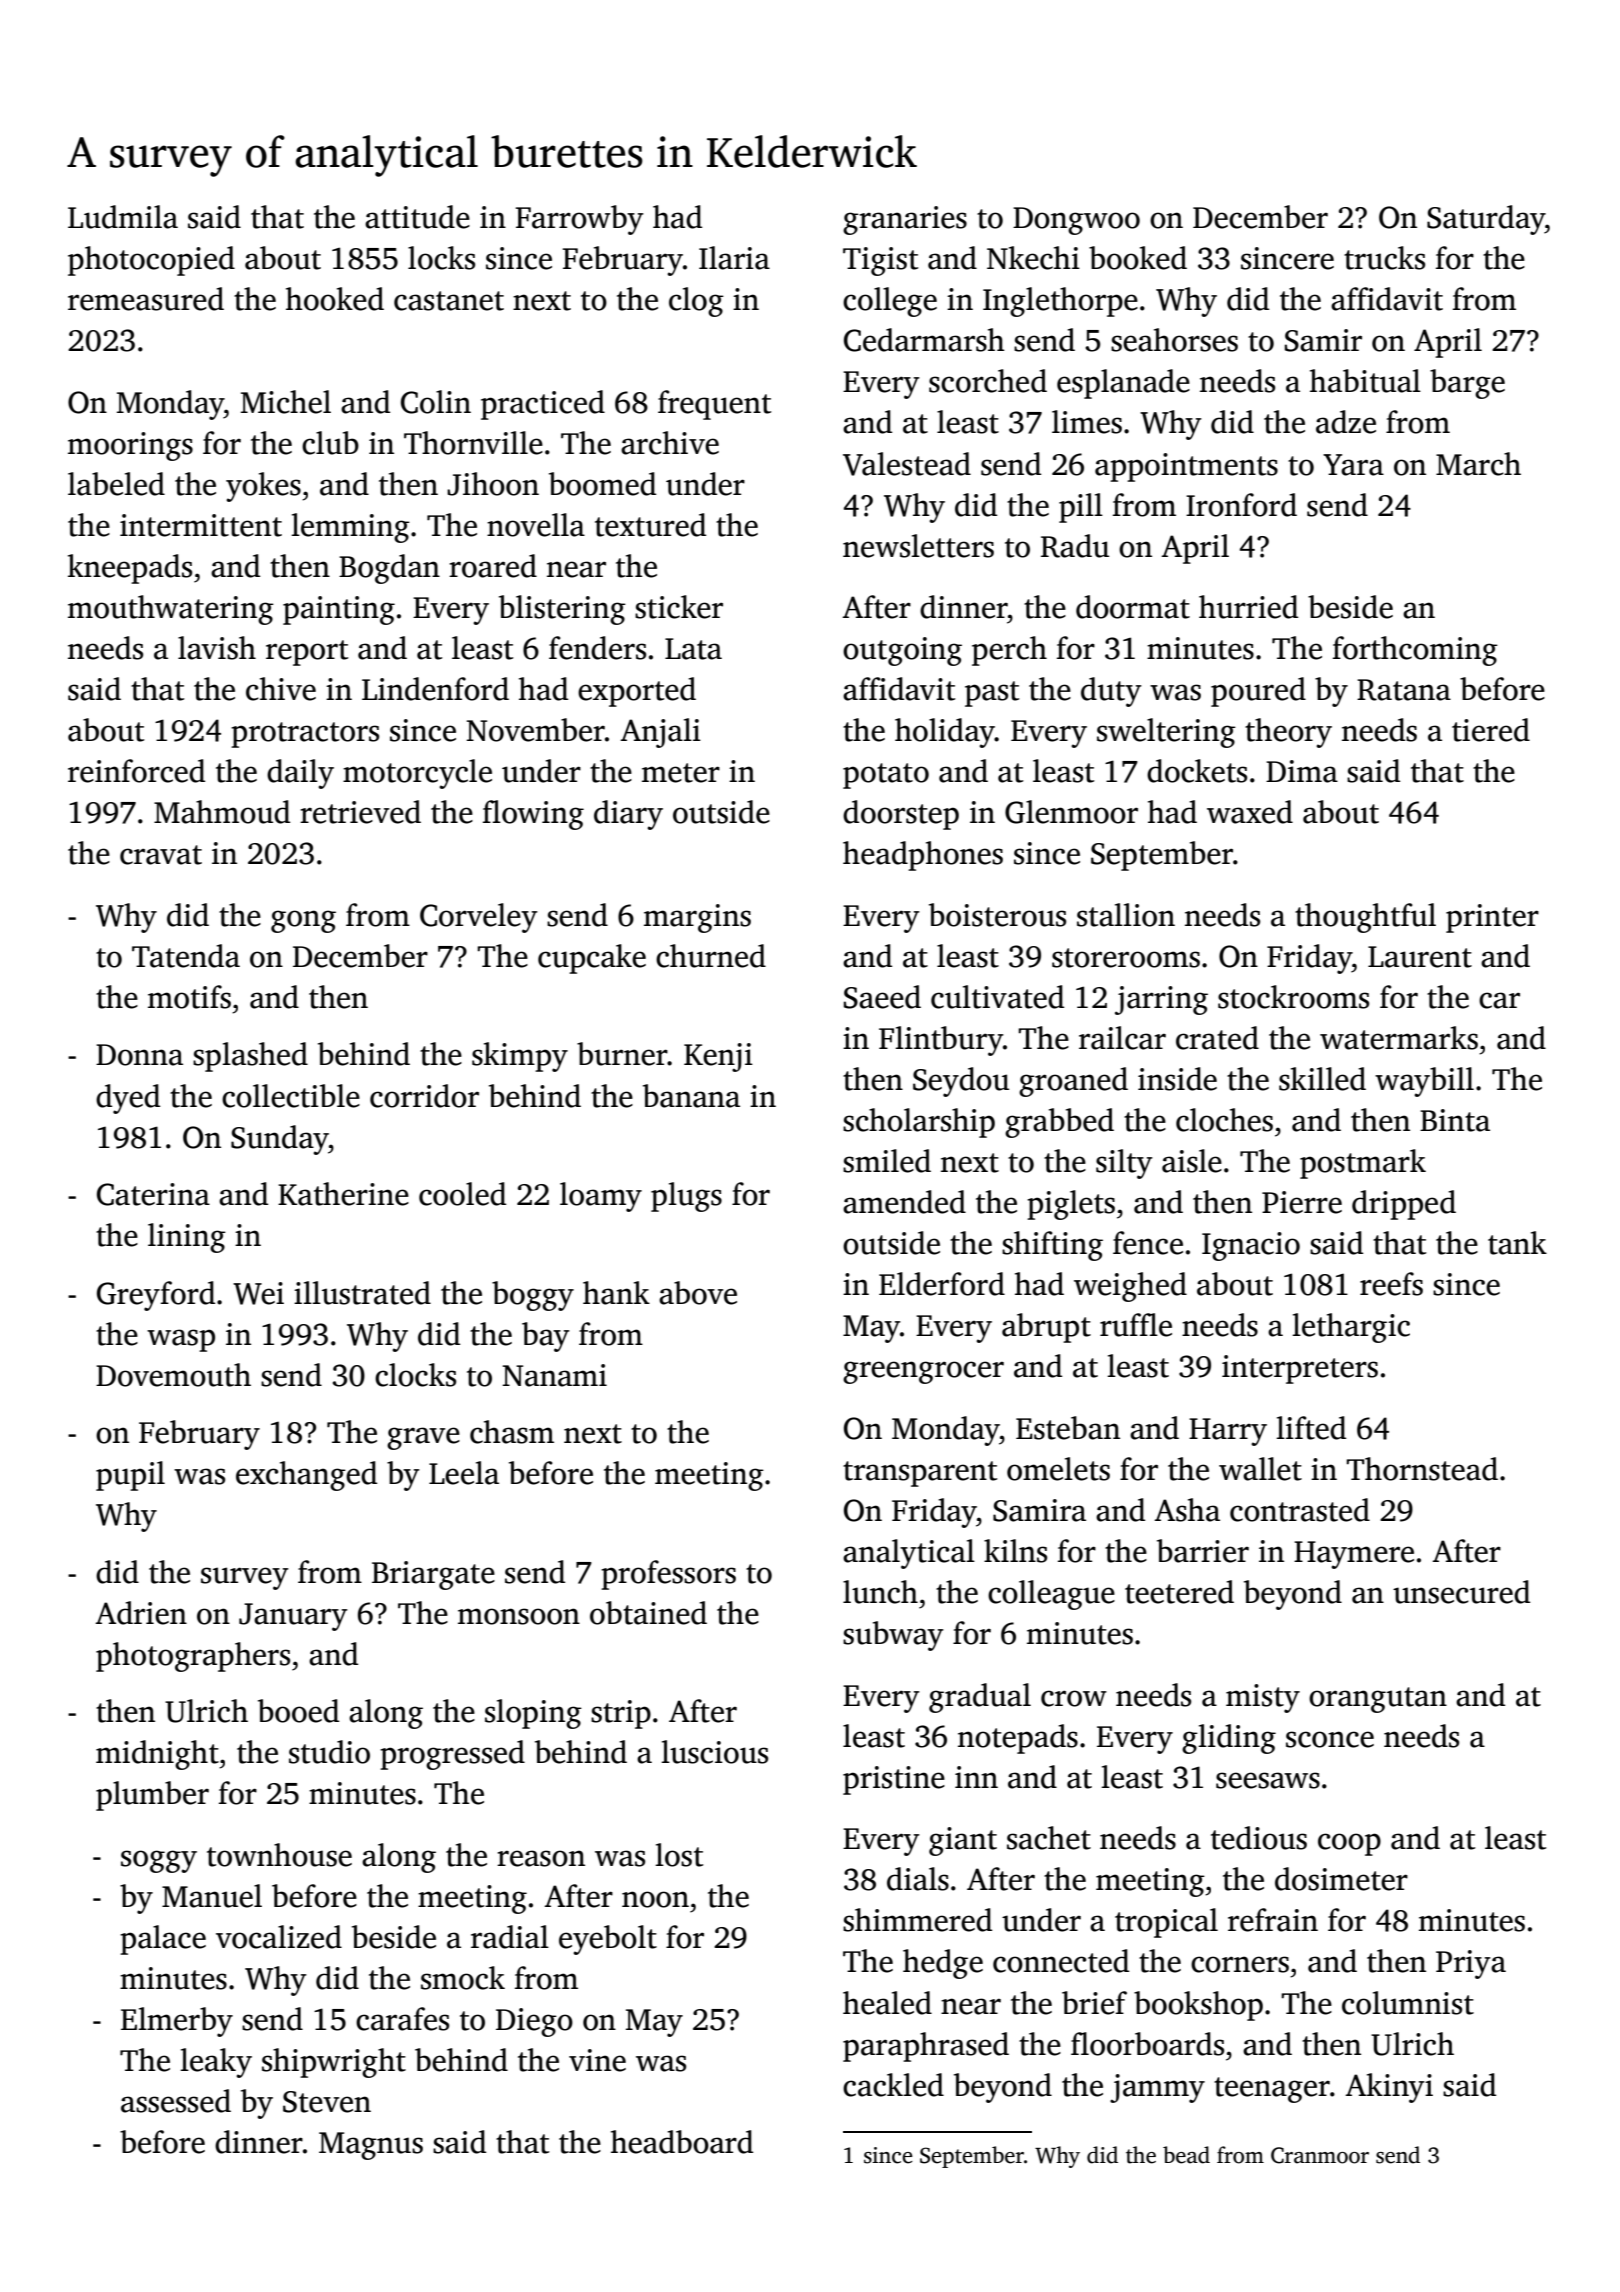 The image size is (1620, 2292). What do you see at coordinates (123, 217) in the screenshot?
I see `Ludmila` at bounding box center [123, 217].
